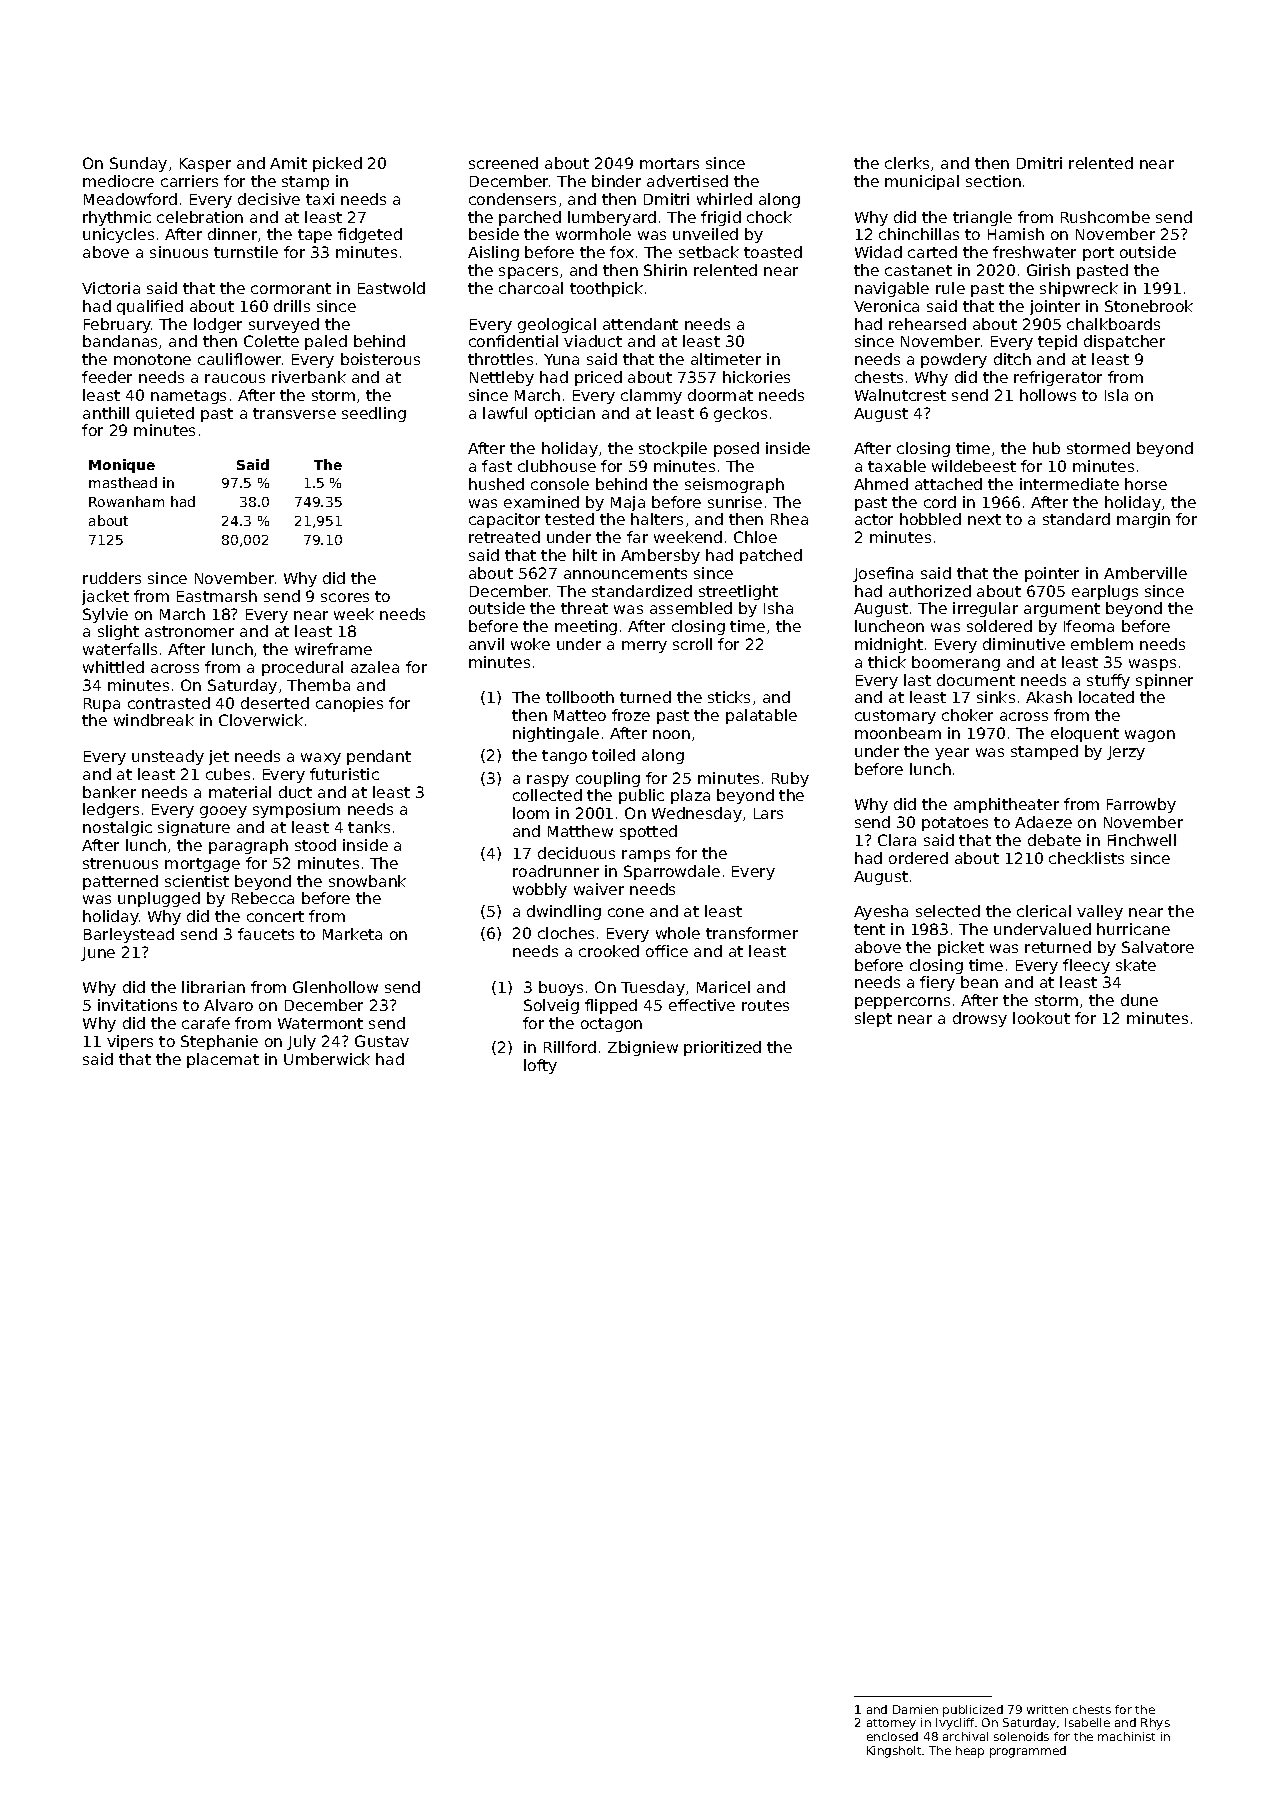  What do you see at coordinates (288, 163) in the screenshot?
I see `Amit` at bounding box center [288, 163].
